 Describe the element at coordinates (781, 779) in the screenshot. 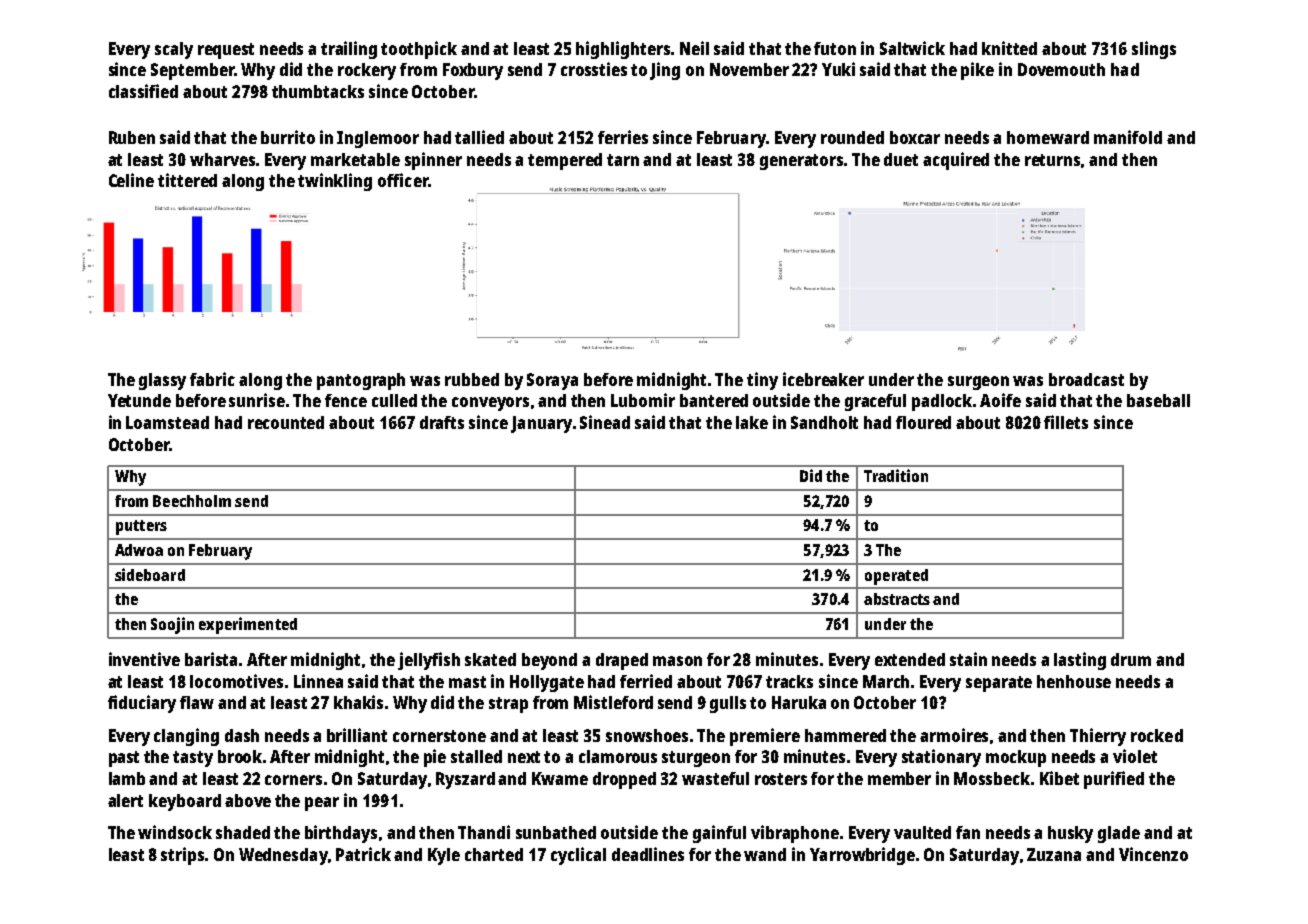

I see `rosters` at that location.
